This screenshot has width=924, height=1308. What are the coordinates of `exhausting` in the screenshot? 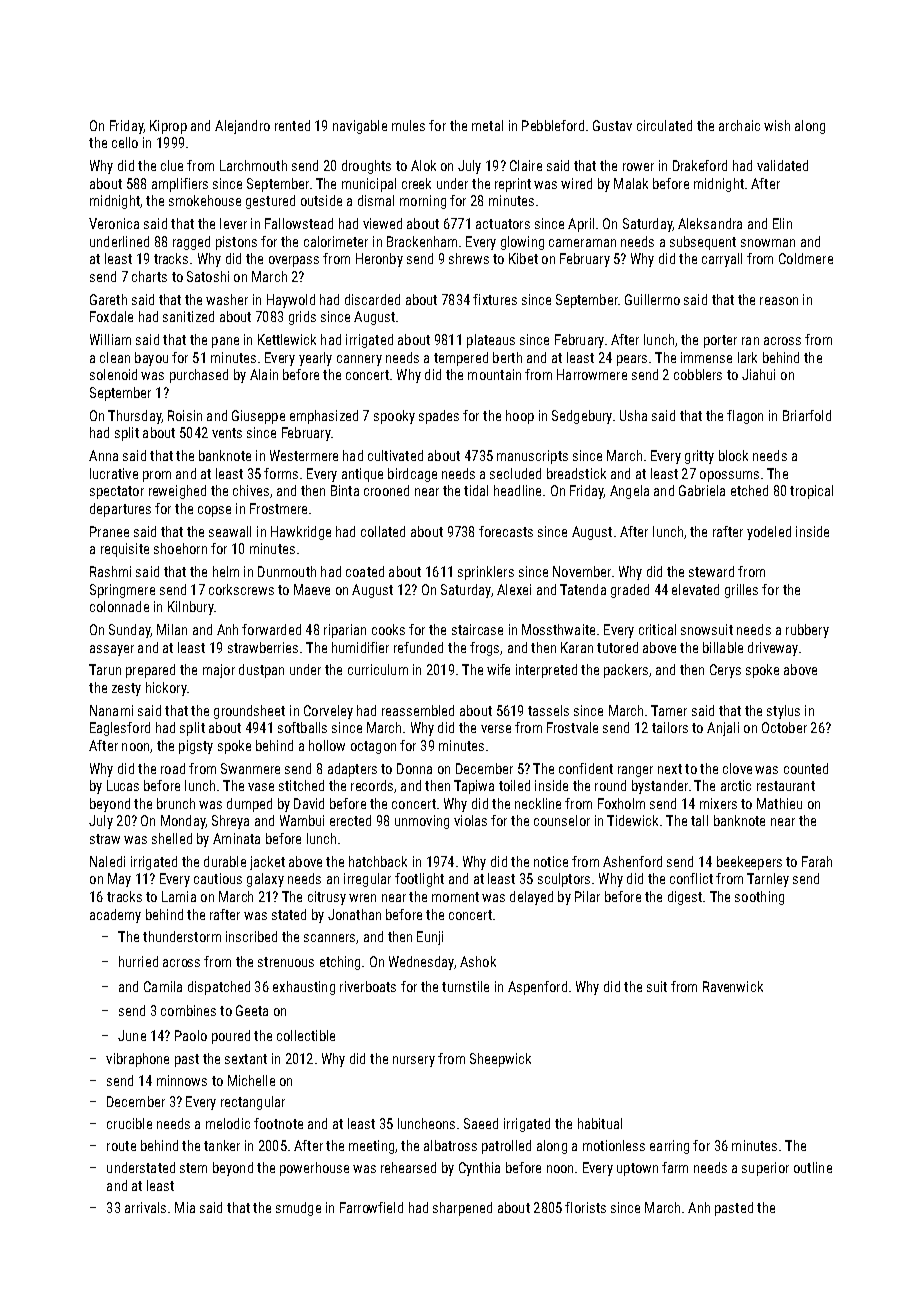 It's located at (304, 988).
